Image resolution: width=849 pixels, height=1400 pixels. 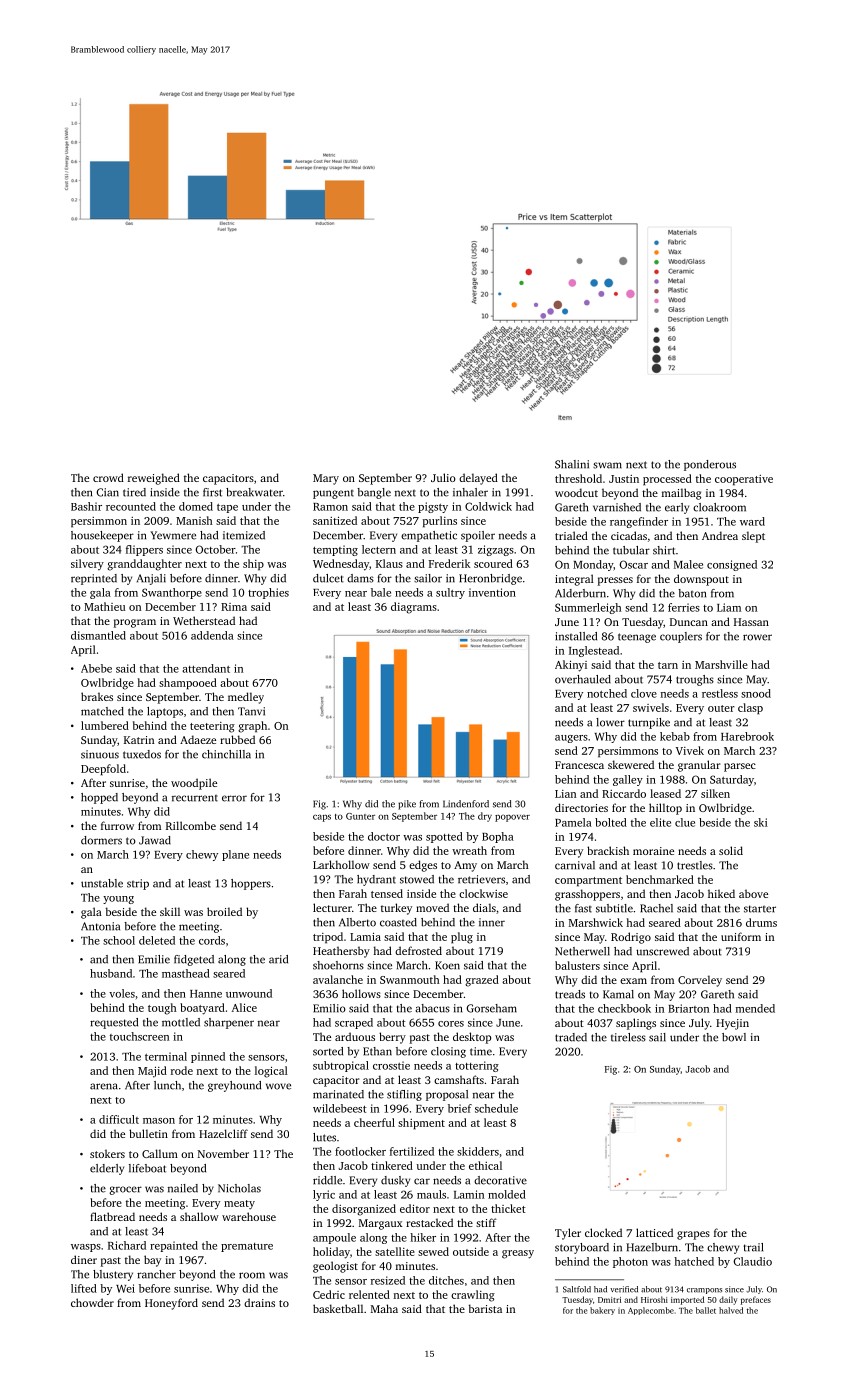 I want to click on Duncan, so click(x=689, y=622).
